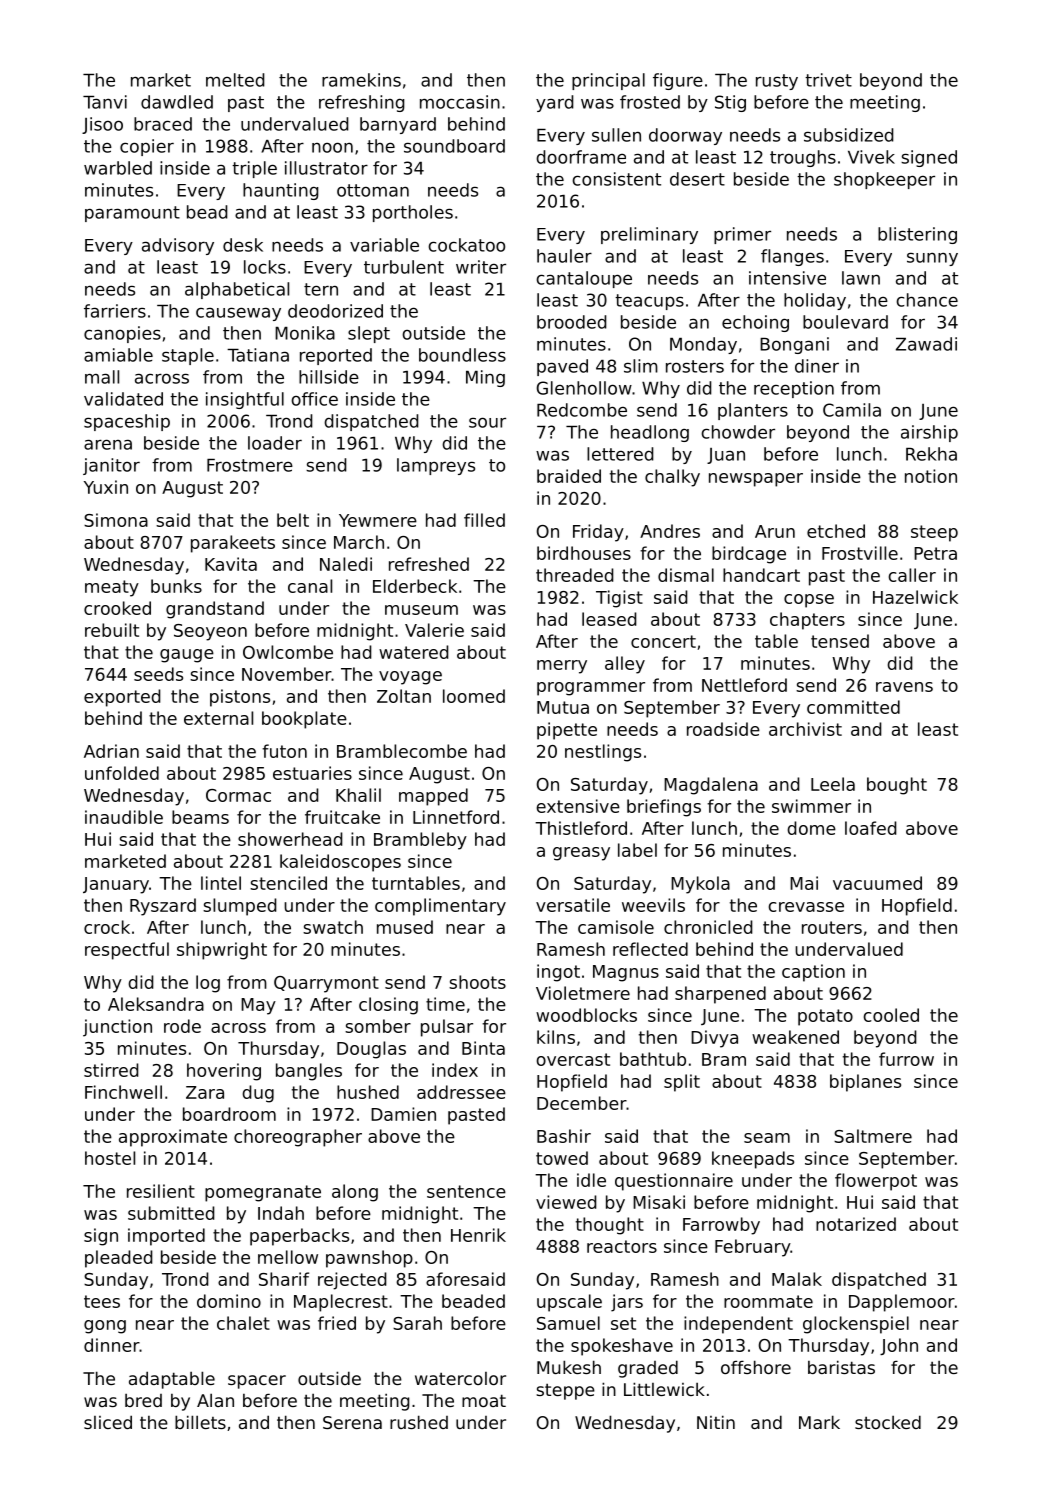 The image size is (1042, 1509). I want to click on validated, so click(123, 399).
